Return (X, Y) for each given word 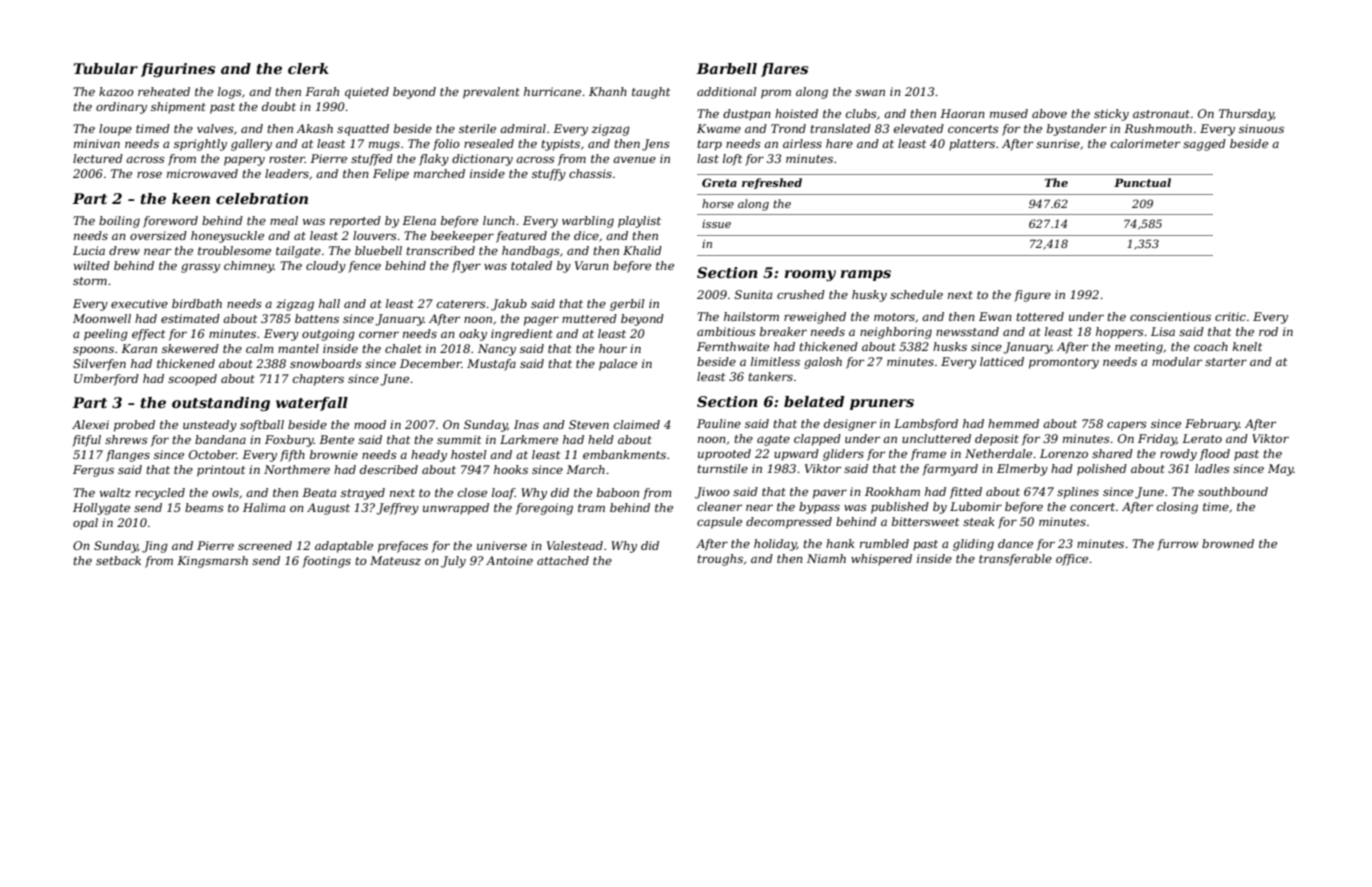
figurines (178, 70)
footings (326, 562)
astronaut (1161, 114)
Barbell (726, 68)
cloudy (326, 267)
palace (618, 365)
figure (1032, 296)
